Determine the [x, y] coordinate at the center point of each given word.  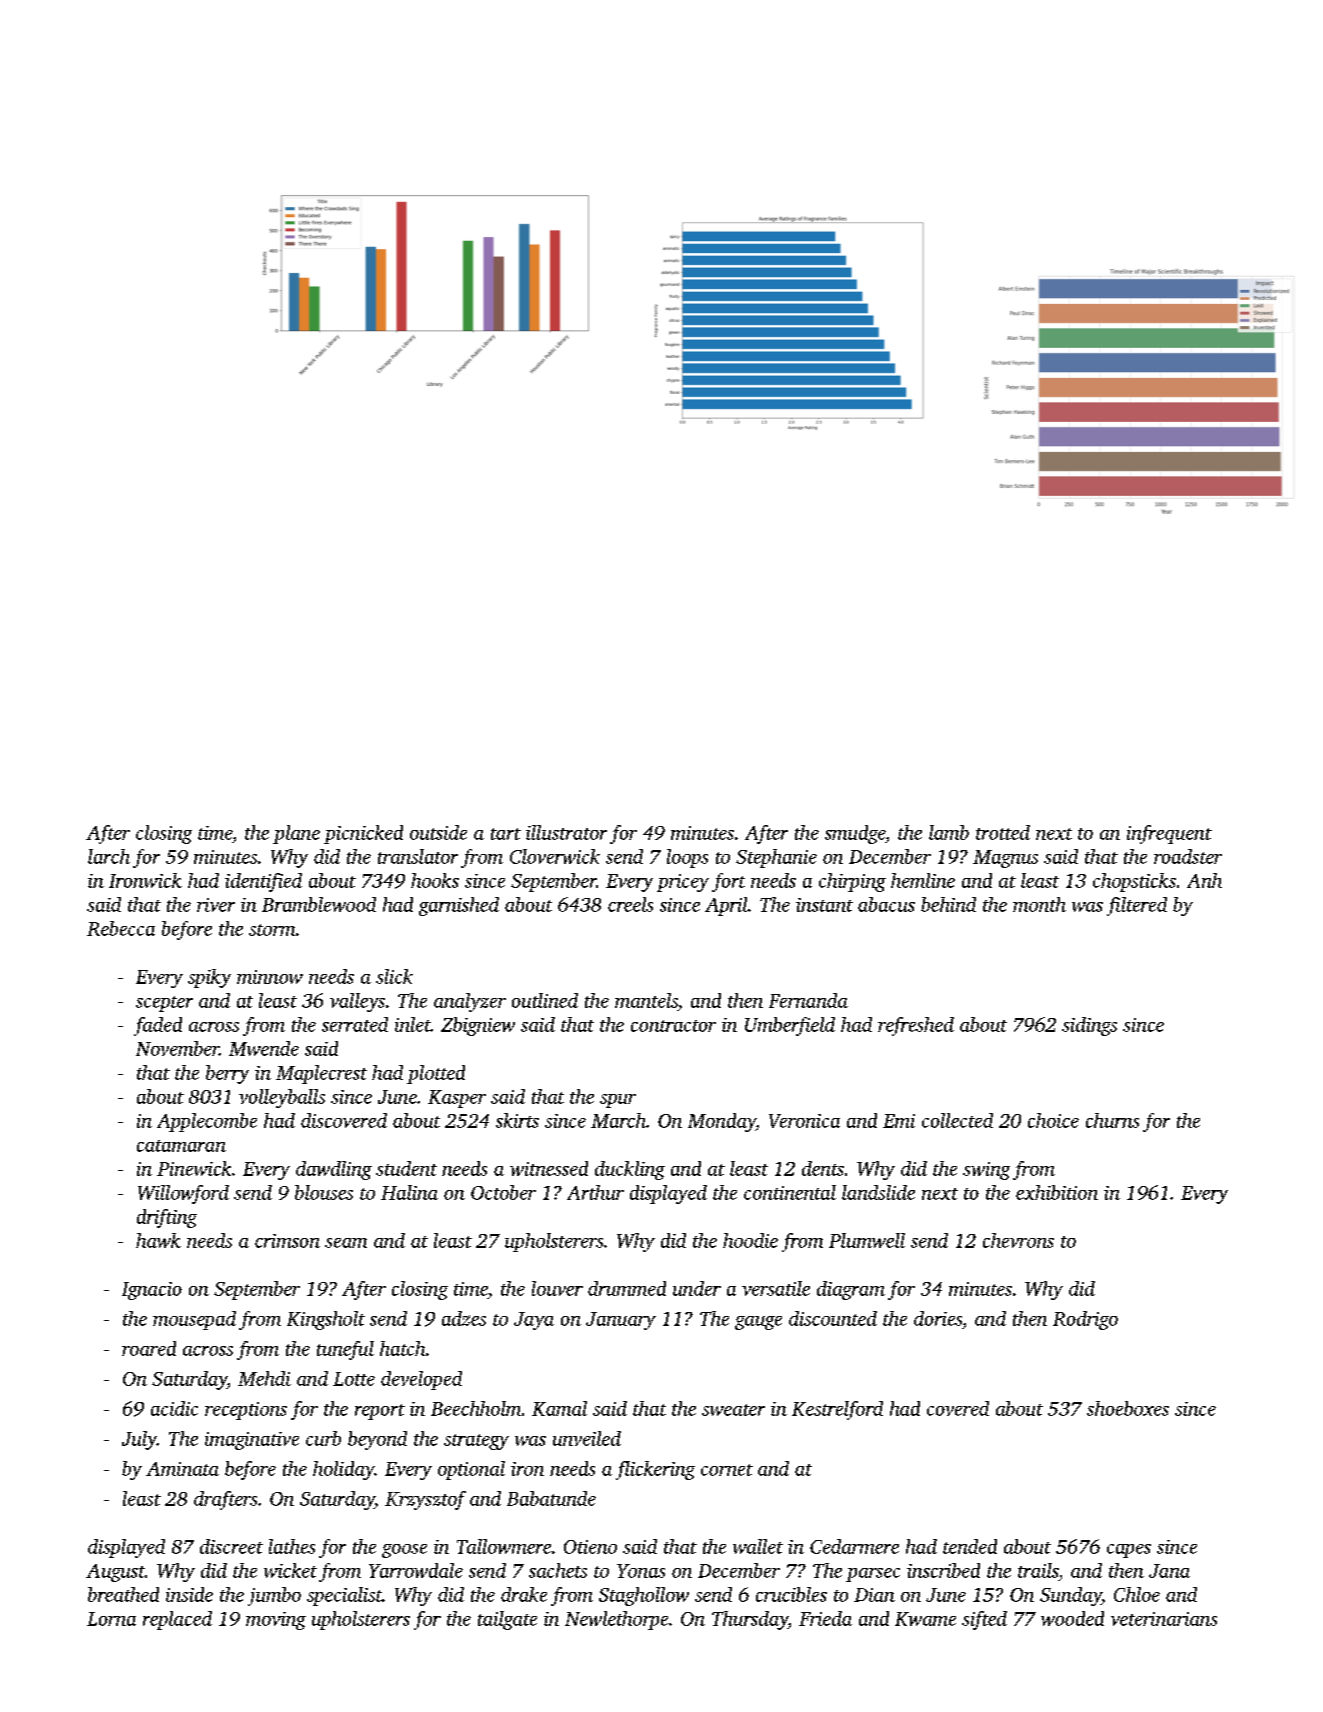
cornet [727, 1470]
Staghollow [644, 1596]
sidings [1089, 1026]
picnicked [363, 834]
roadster [1188, 856]
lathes [292, 1546]
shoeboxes [1128, 1408]
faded [158, 1026]
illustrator [566, 832]
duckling [630, 1170]
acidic [174, 1408]
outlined [545, 1000]
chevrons [1018, 1240]
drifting [167, 1218]
